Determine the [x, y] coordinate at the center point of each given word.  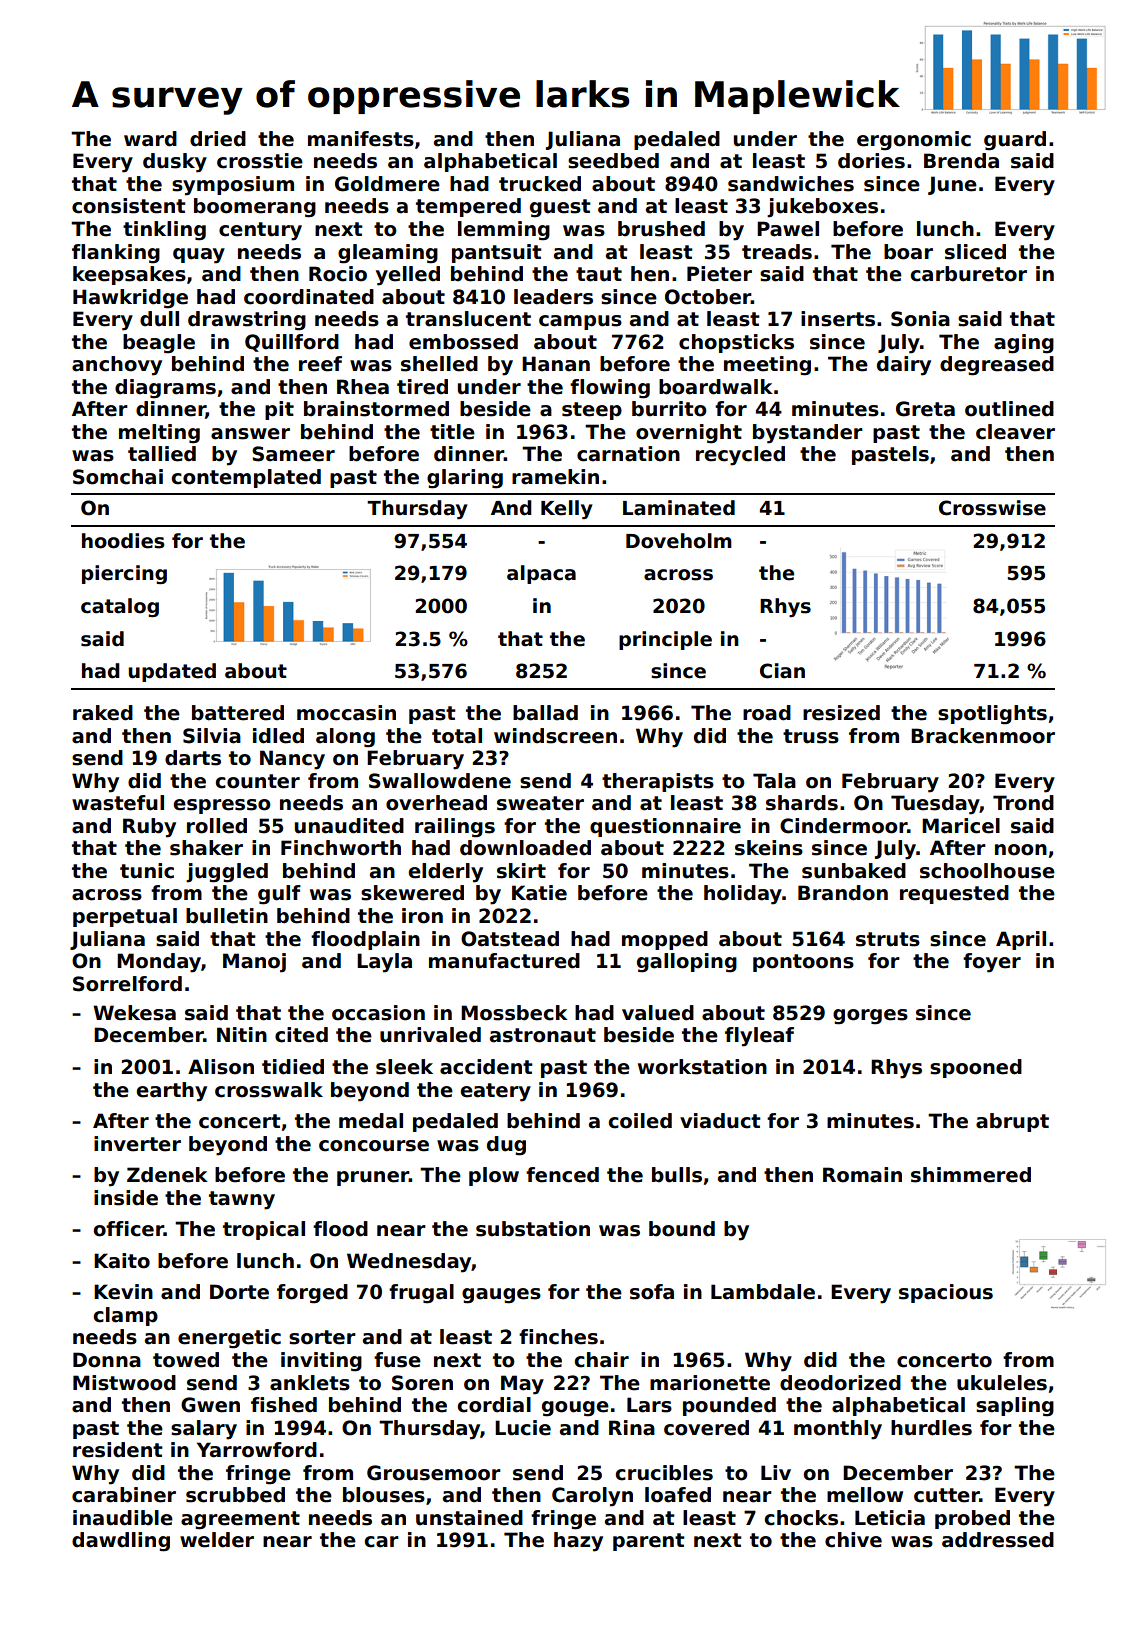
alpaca [541, 574]
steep [592, 411]
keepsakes [129, 275]
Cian [782, 671]
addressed [998, 1540]
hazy [578, 1542]
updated [172, 672]
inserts [838, 319]
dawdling [121, 1542]
